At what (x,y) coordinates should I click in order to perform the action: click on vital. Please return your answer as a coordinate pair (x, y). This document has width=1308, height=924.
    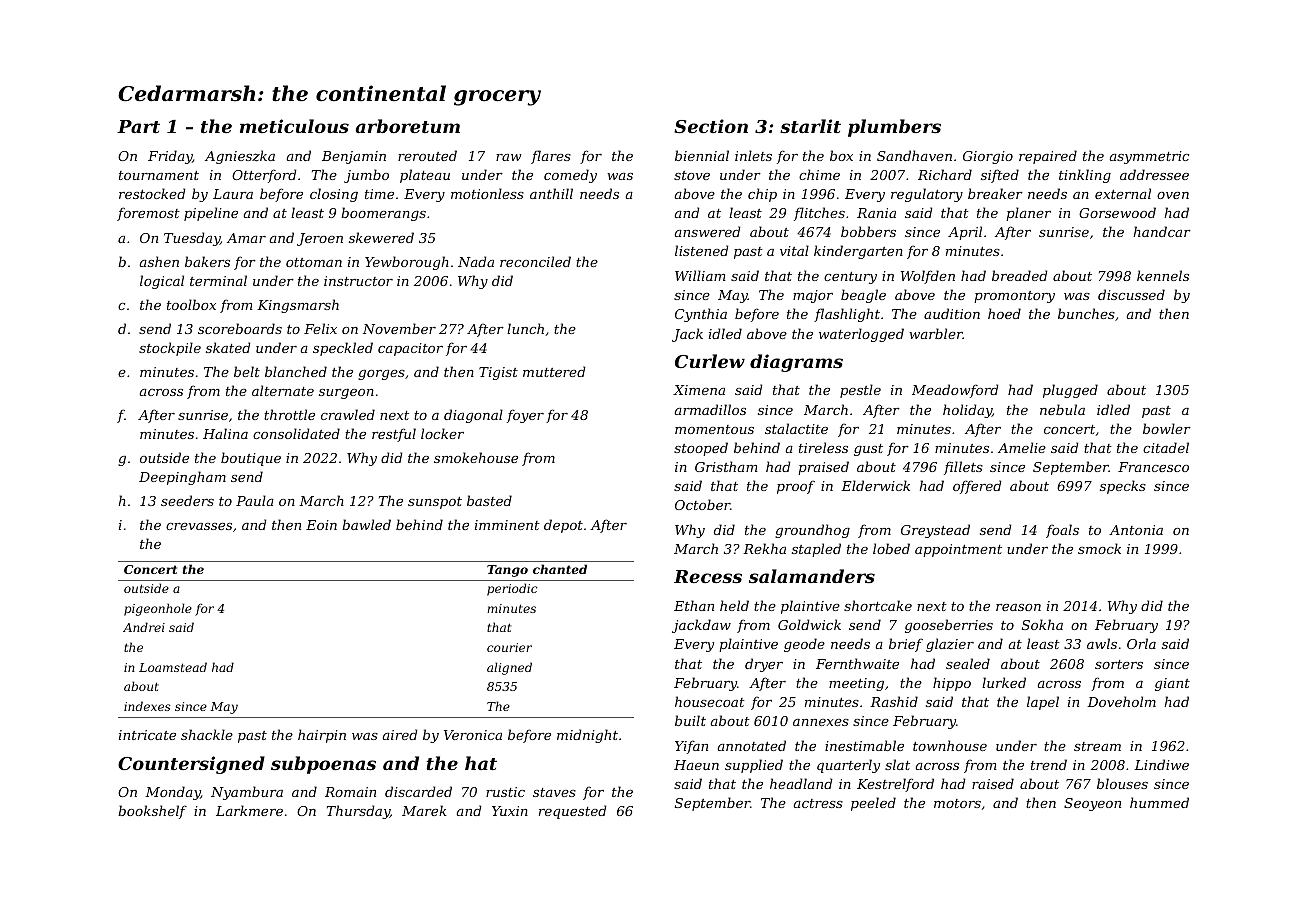
    Looking at the image, I should click on (794, 250).
